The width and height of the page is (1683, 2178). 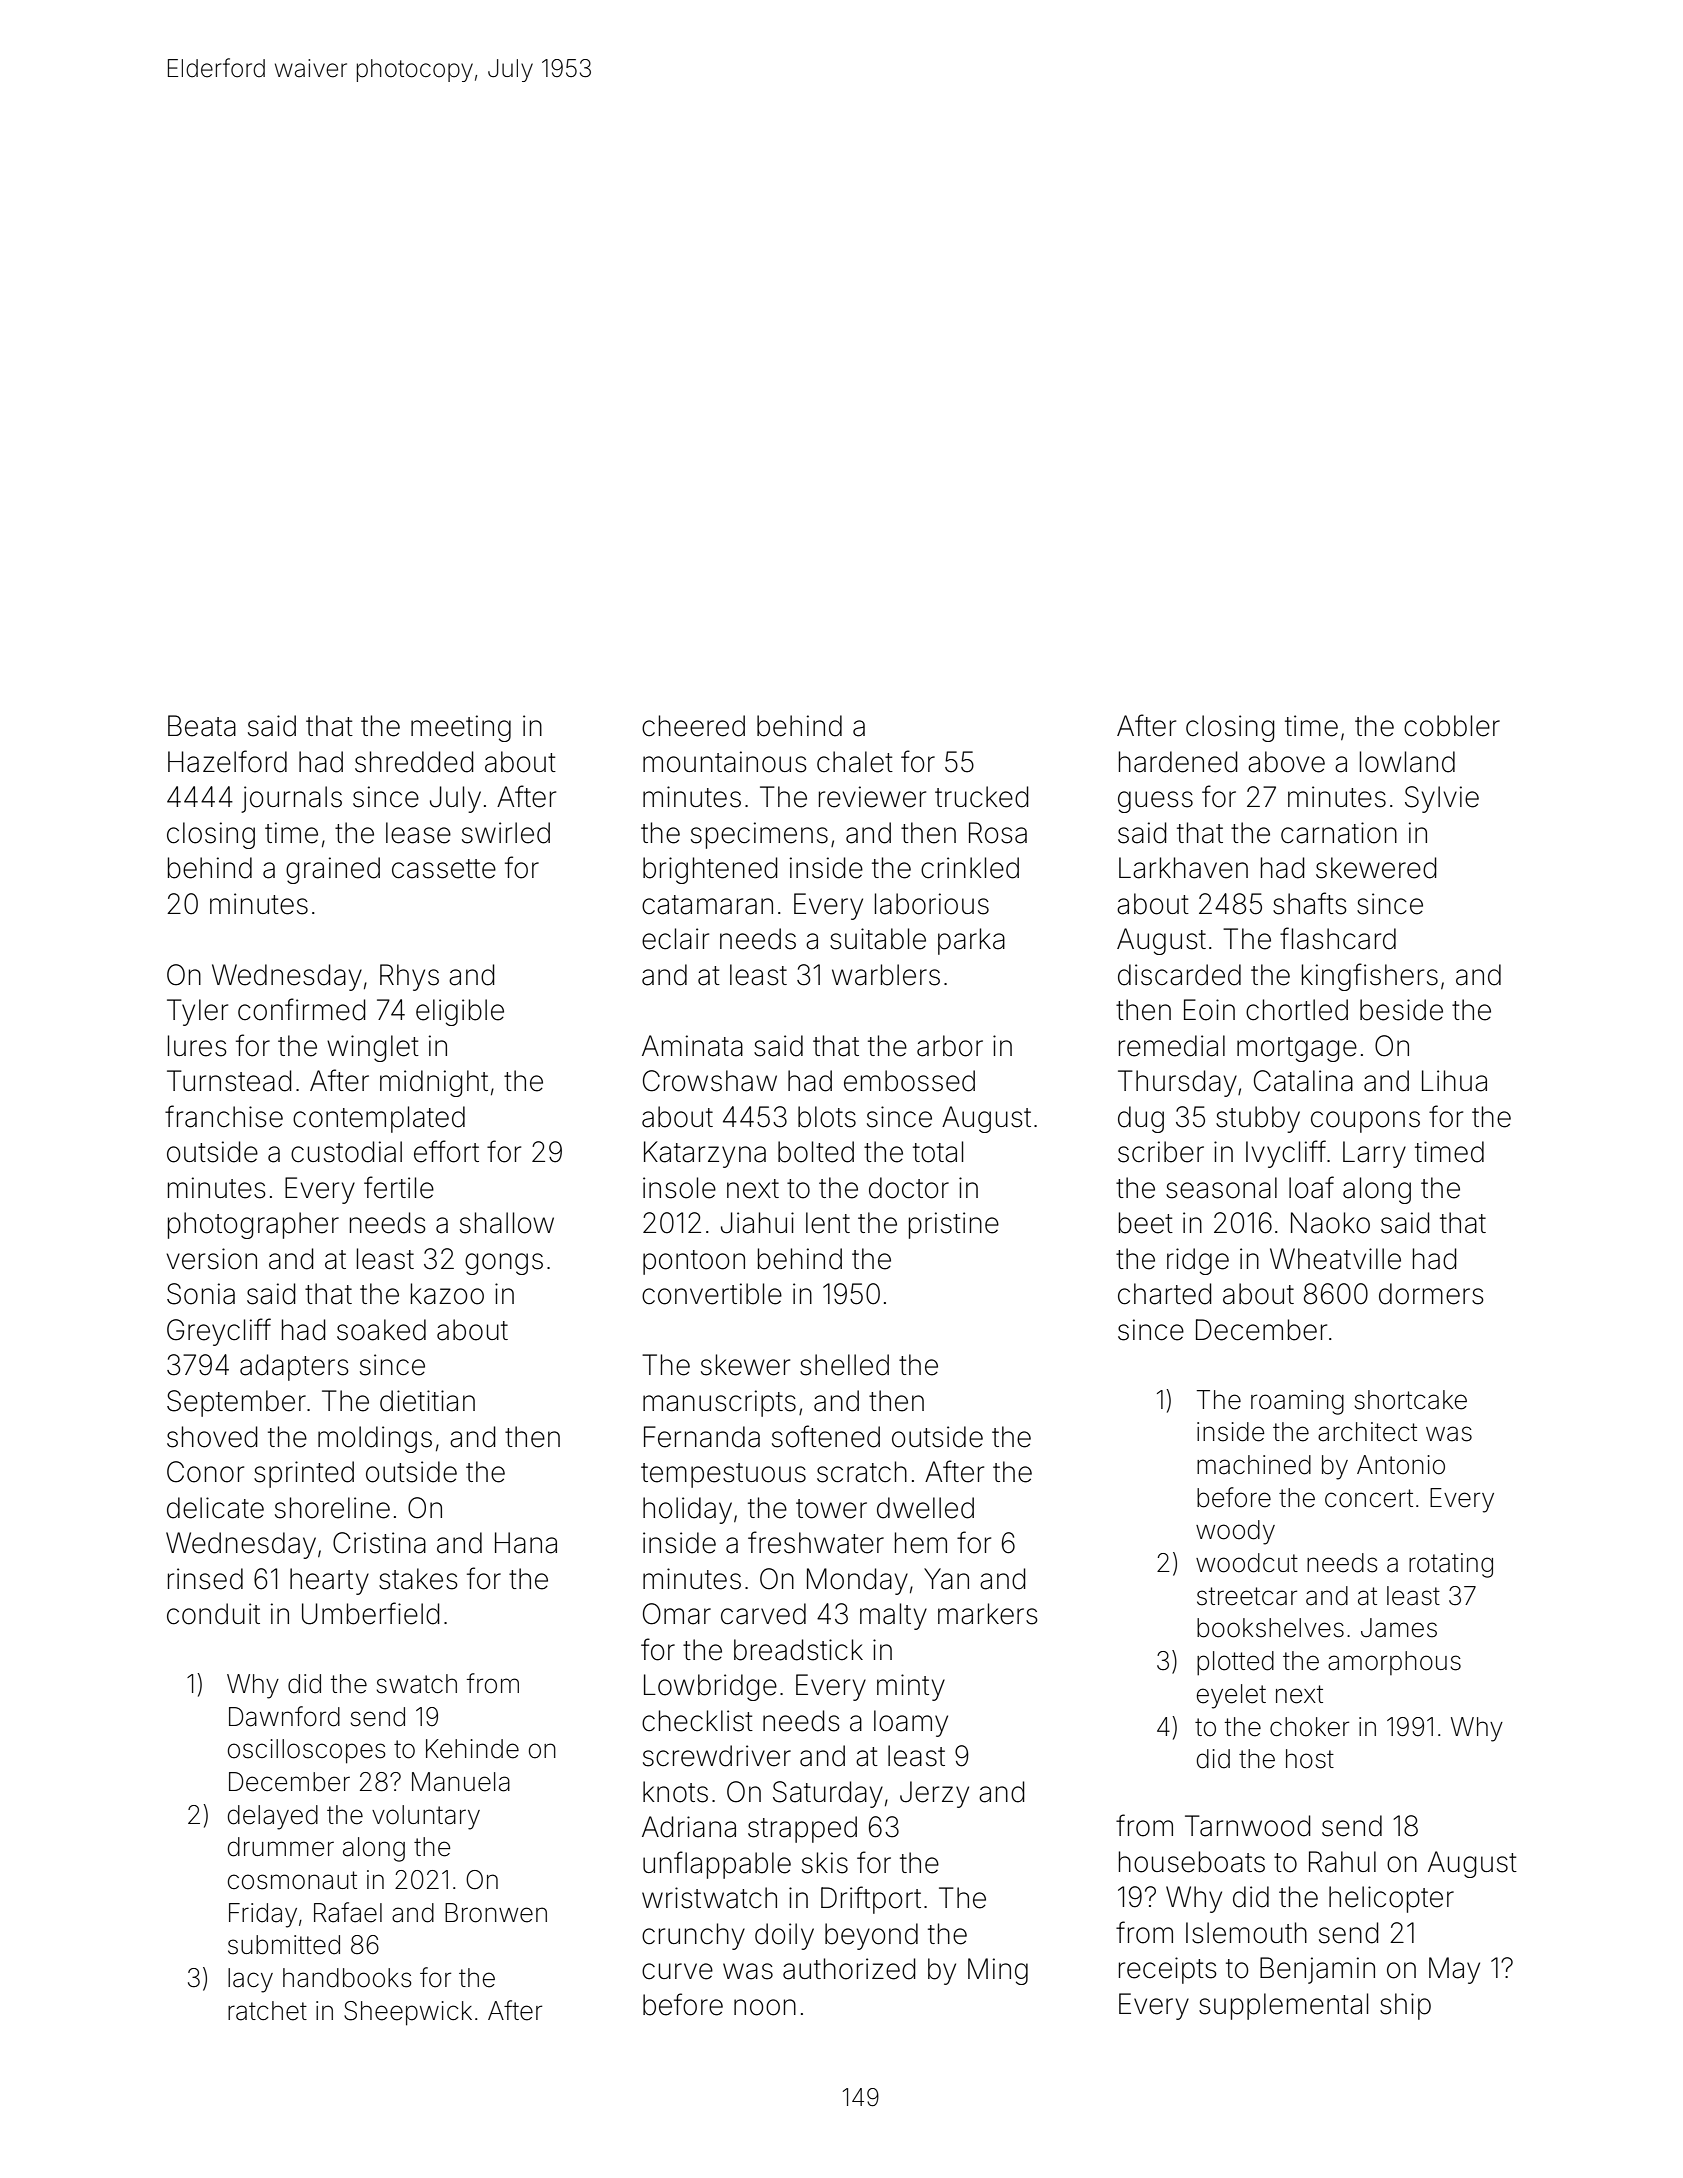 What do you see at coordinates (1452, 726) in the page?
I see `cobbler` at bounding box center [1452, 726].
